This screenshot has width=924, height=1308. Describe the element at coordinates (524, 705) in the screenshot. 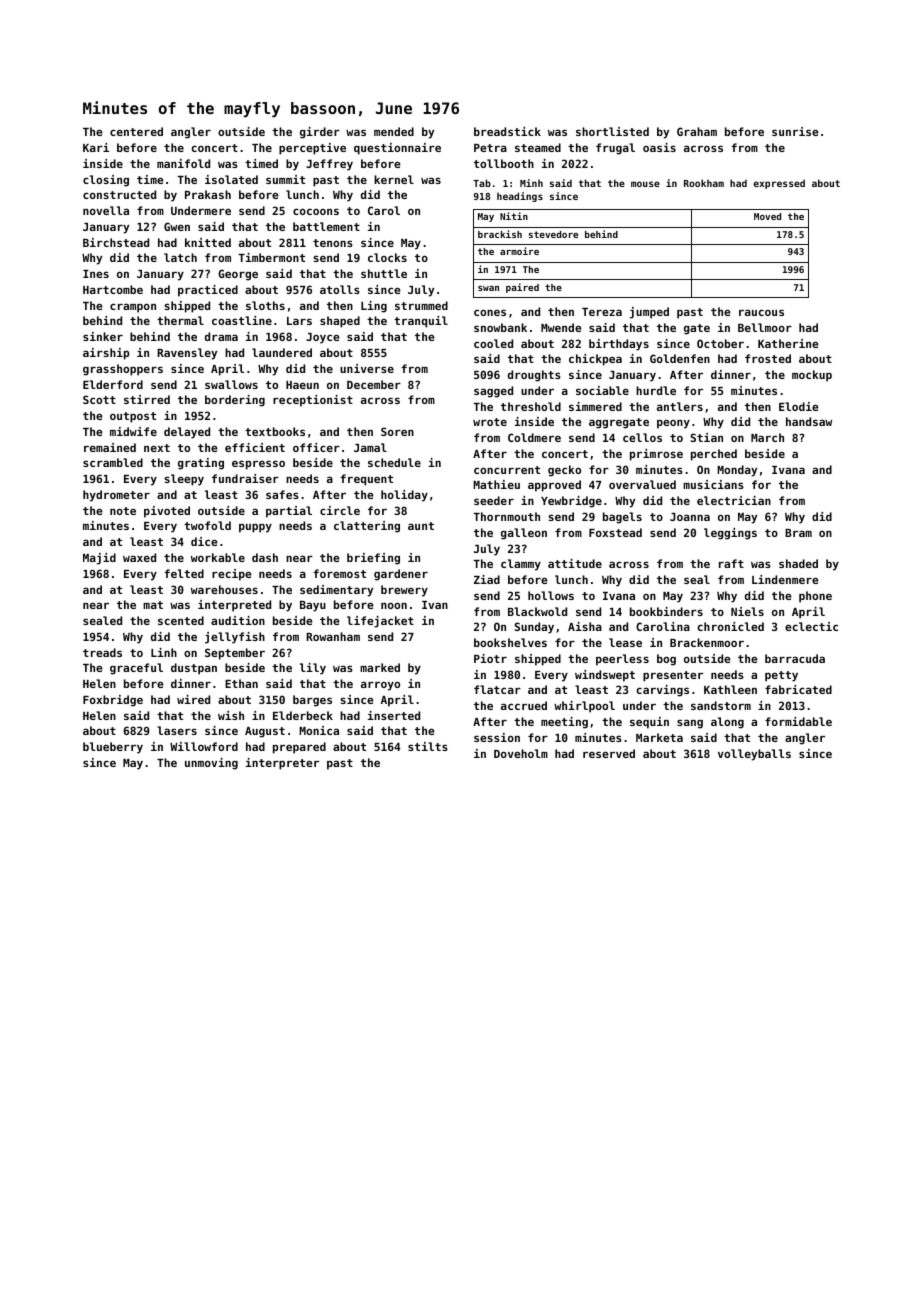

I see `accrued` at that location.
